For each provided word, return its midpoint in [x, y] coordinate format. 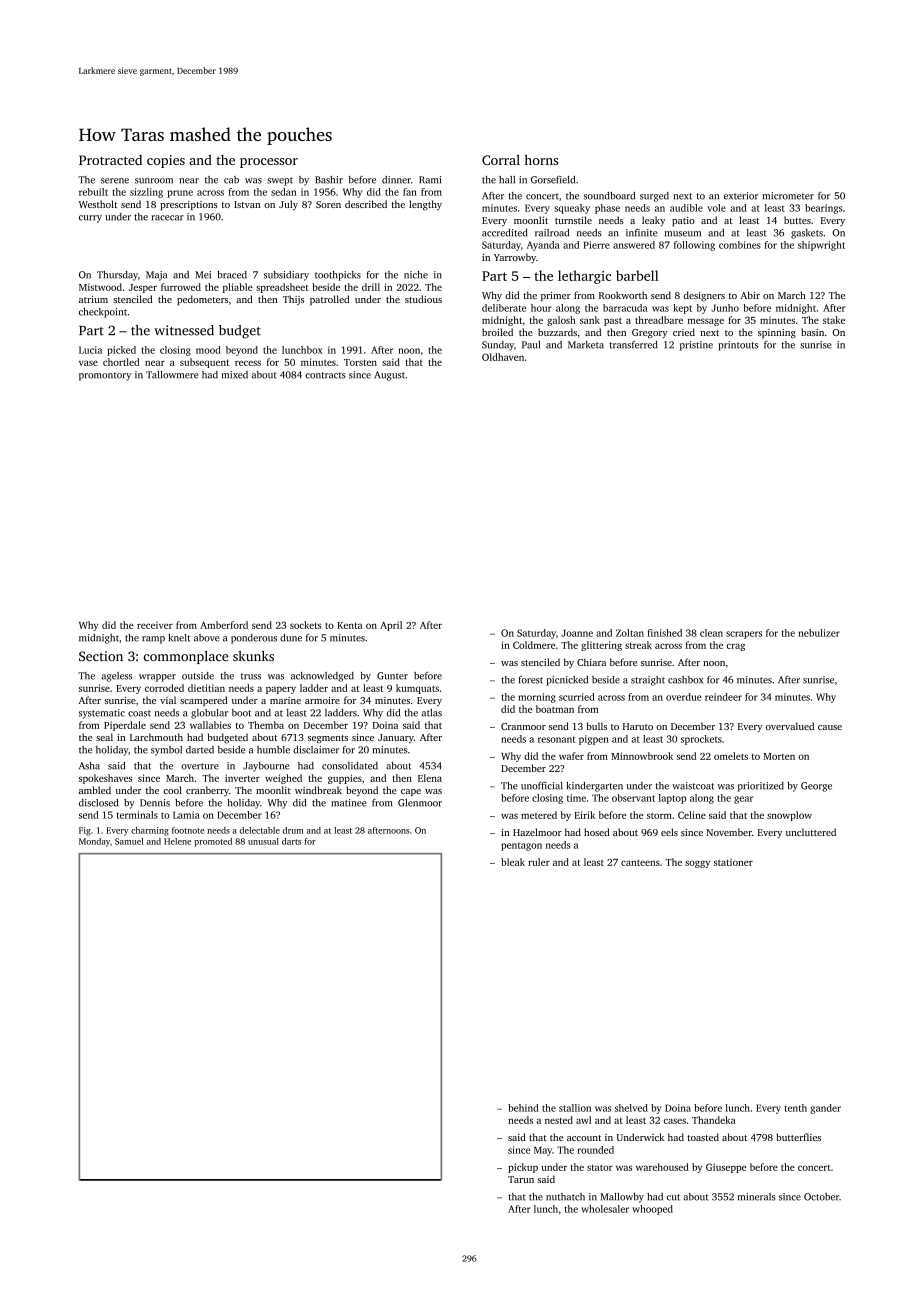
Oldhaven [503, 357]
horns [541, 159]
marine [285, 700]
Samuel [129, 841]
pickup [523, 1168]
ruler [539, 862]
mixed [235, 375]
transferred [633, 345]
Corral [501, 159]
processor [269, 163]
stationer [733, 862]
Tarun [521, 1179]
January [396, 738]
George [816, 787]
